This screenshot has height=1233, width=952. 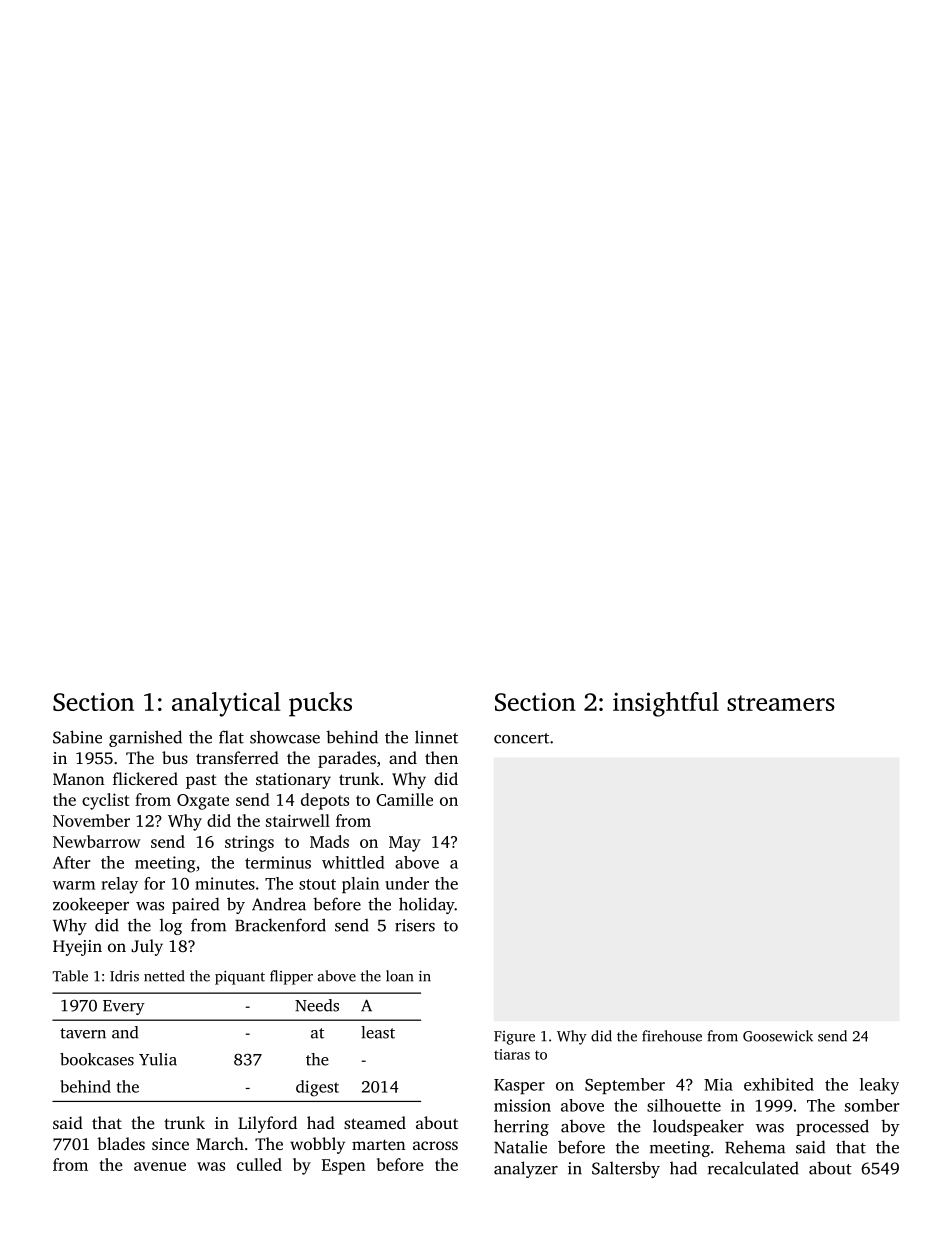 I want to click on firehouse, so click(x=672, y=1036).
